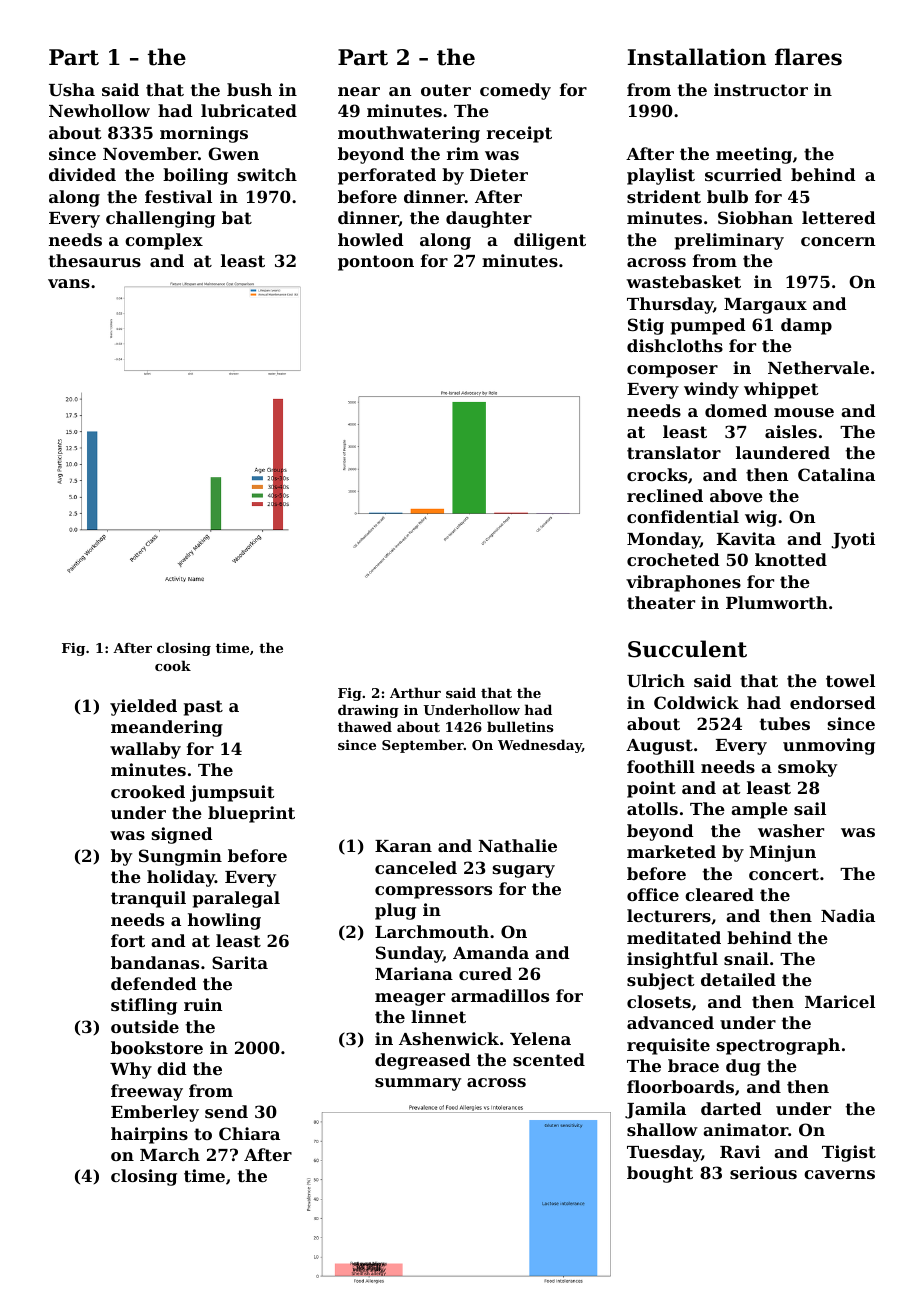 The image size is (924, 1308). What do you see at coordinates (515, 91) in the image?
I see `comedy` at bounding box center [515, 91].
